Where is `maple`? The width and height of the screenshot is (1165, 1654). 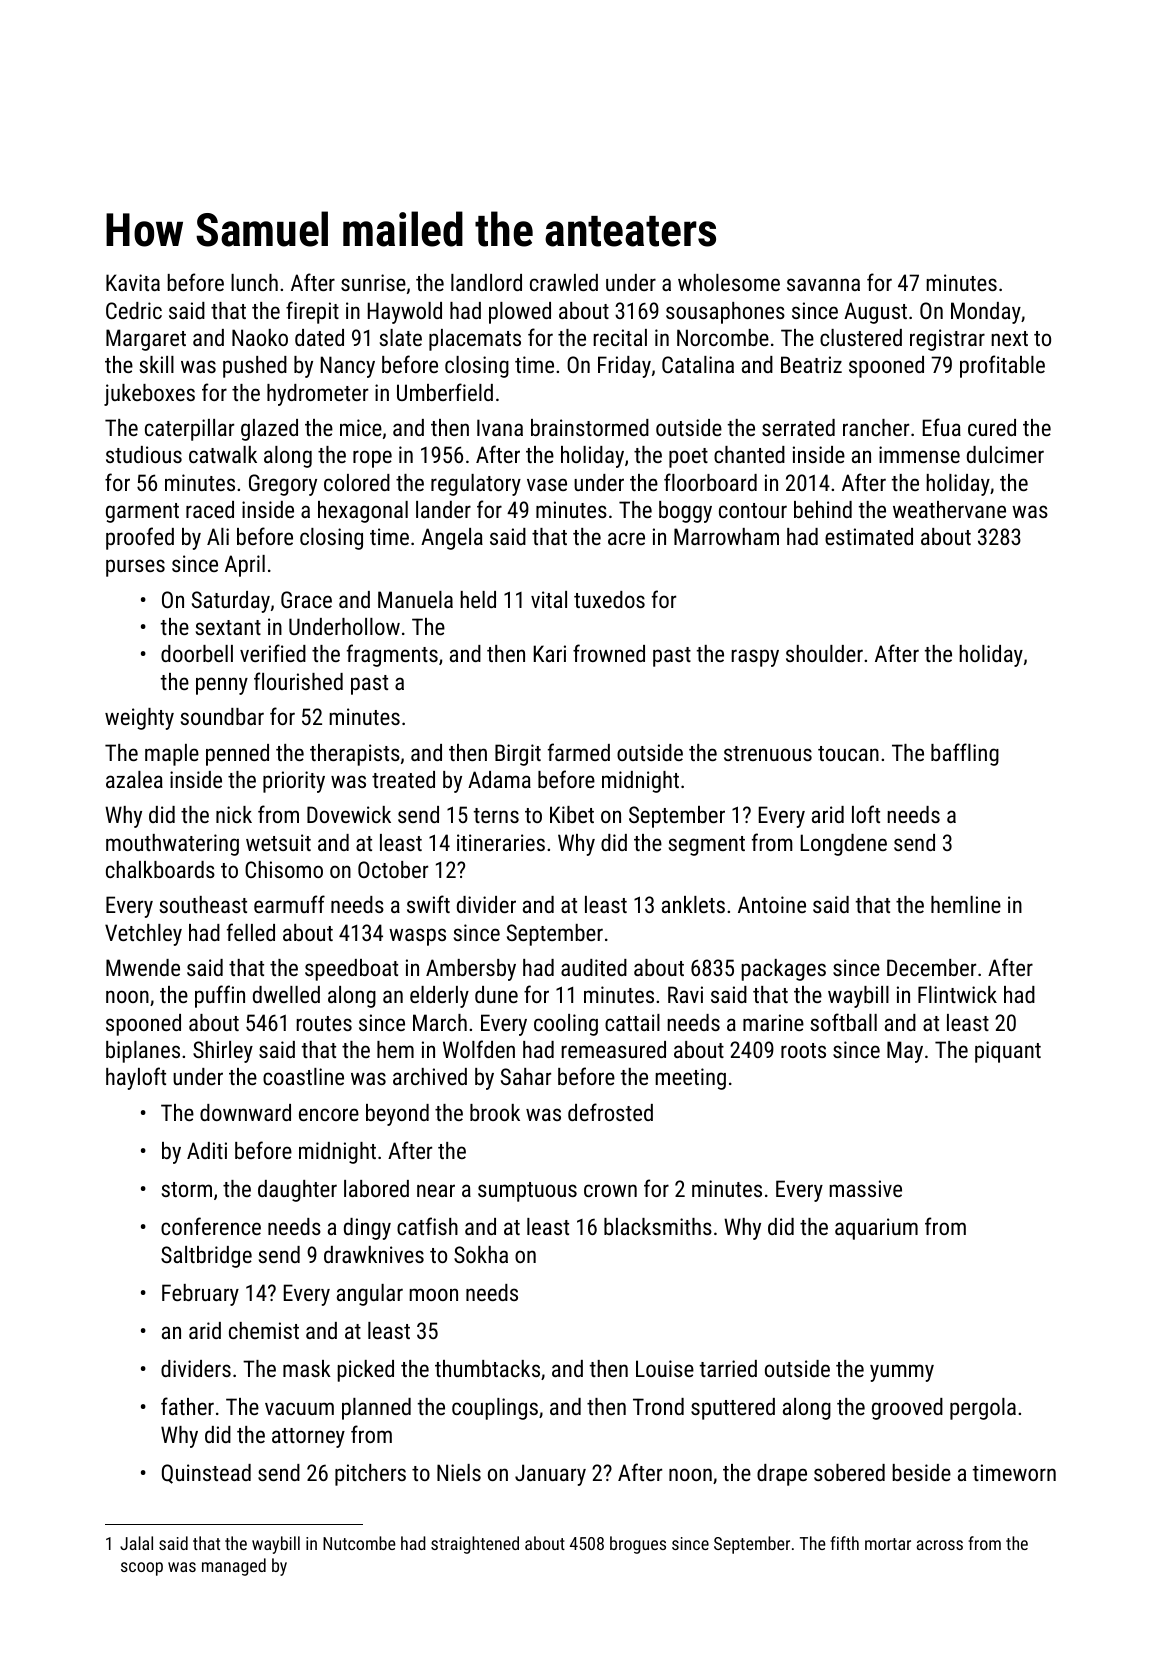 maple is located at coordinates (172, 755).
